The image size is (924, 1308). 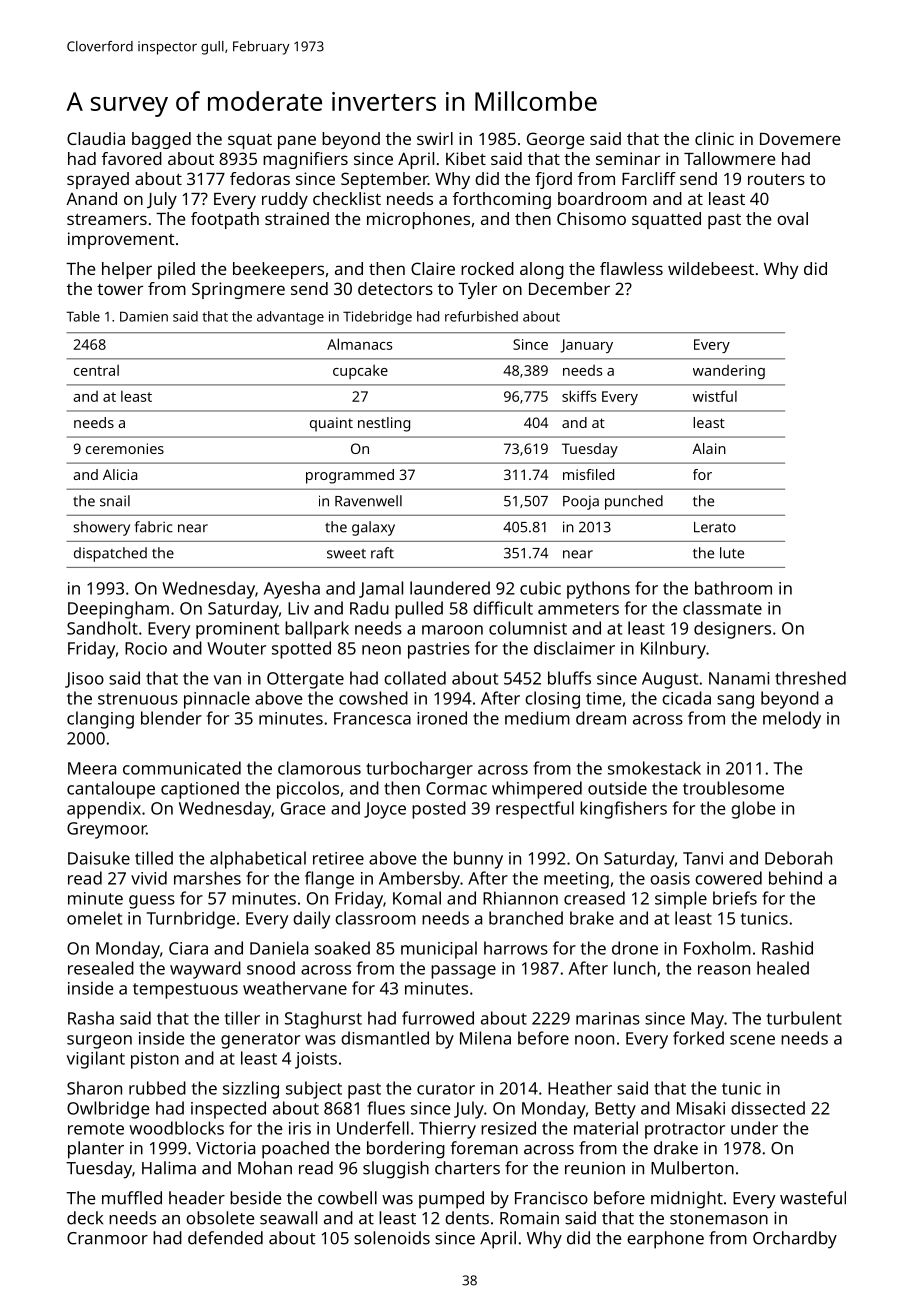 I want to click on Dovemere, so click(x=800, y=139).
